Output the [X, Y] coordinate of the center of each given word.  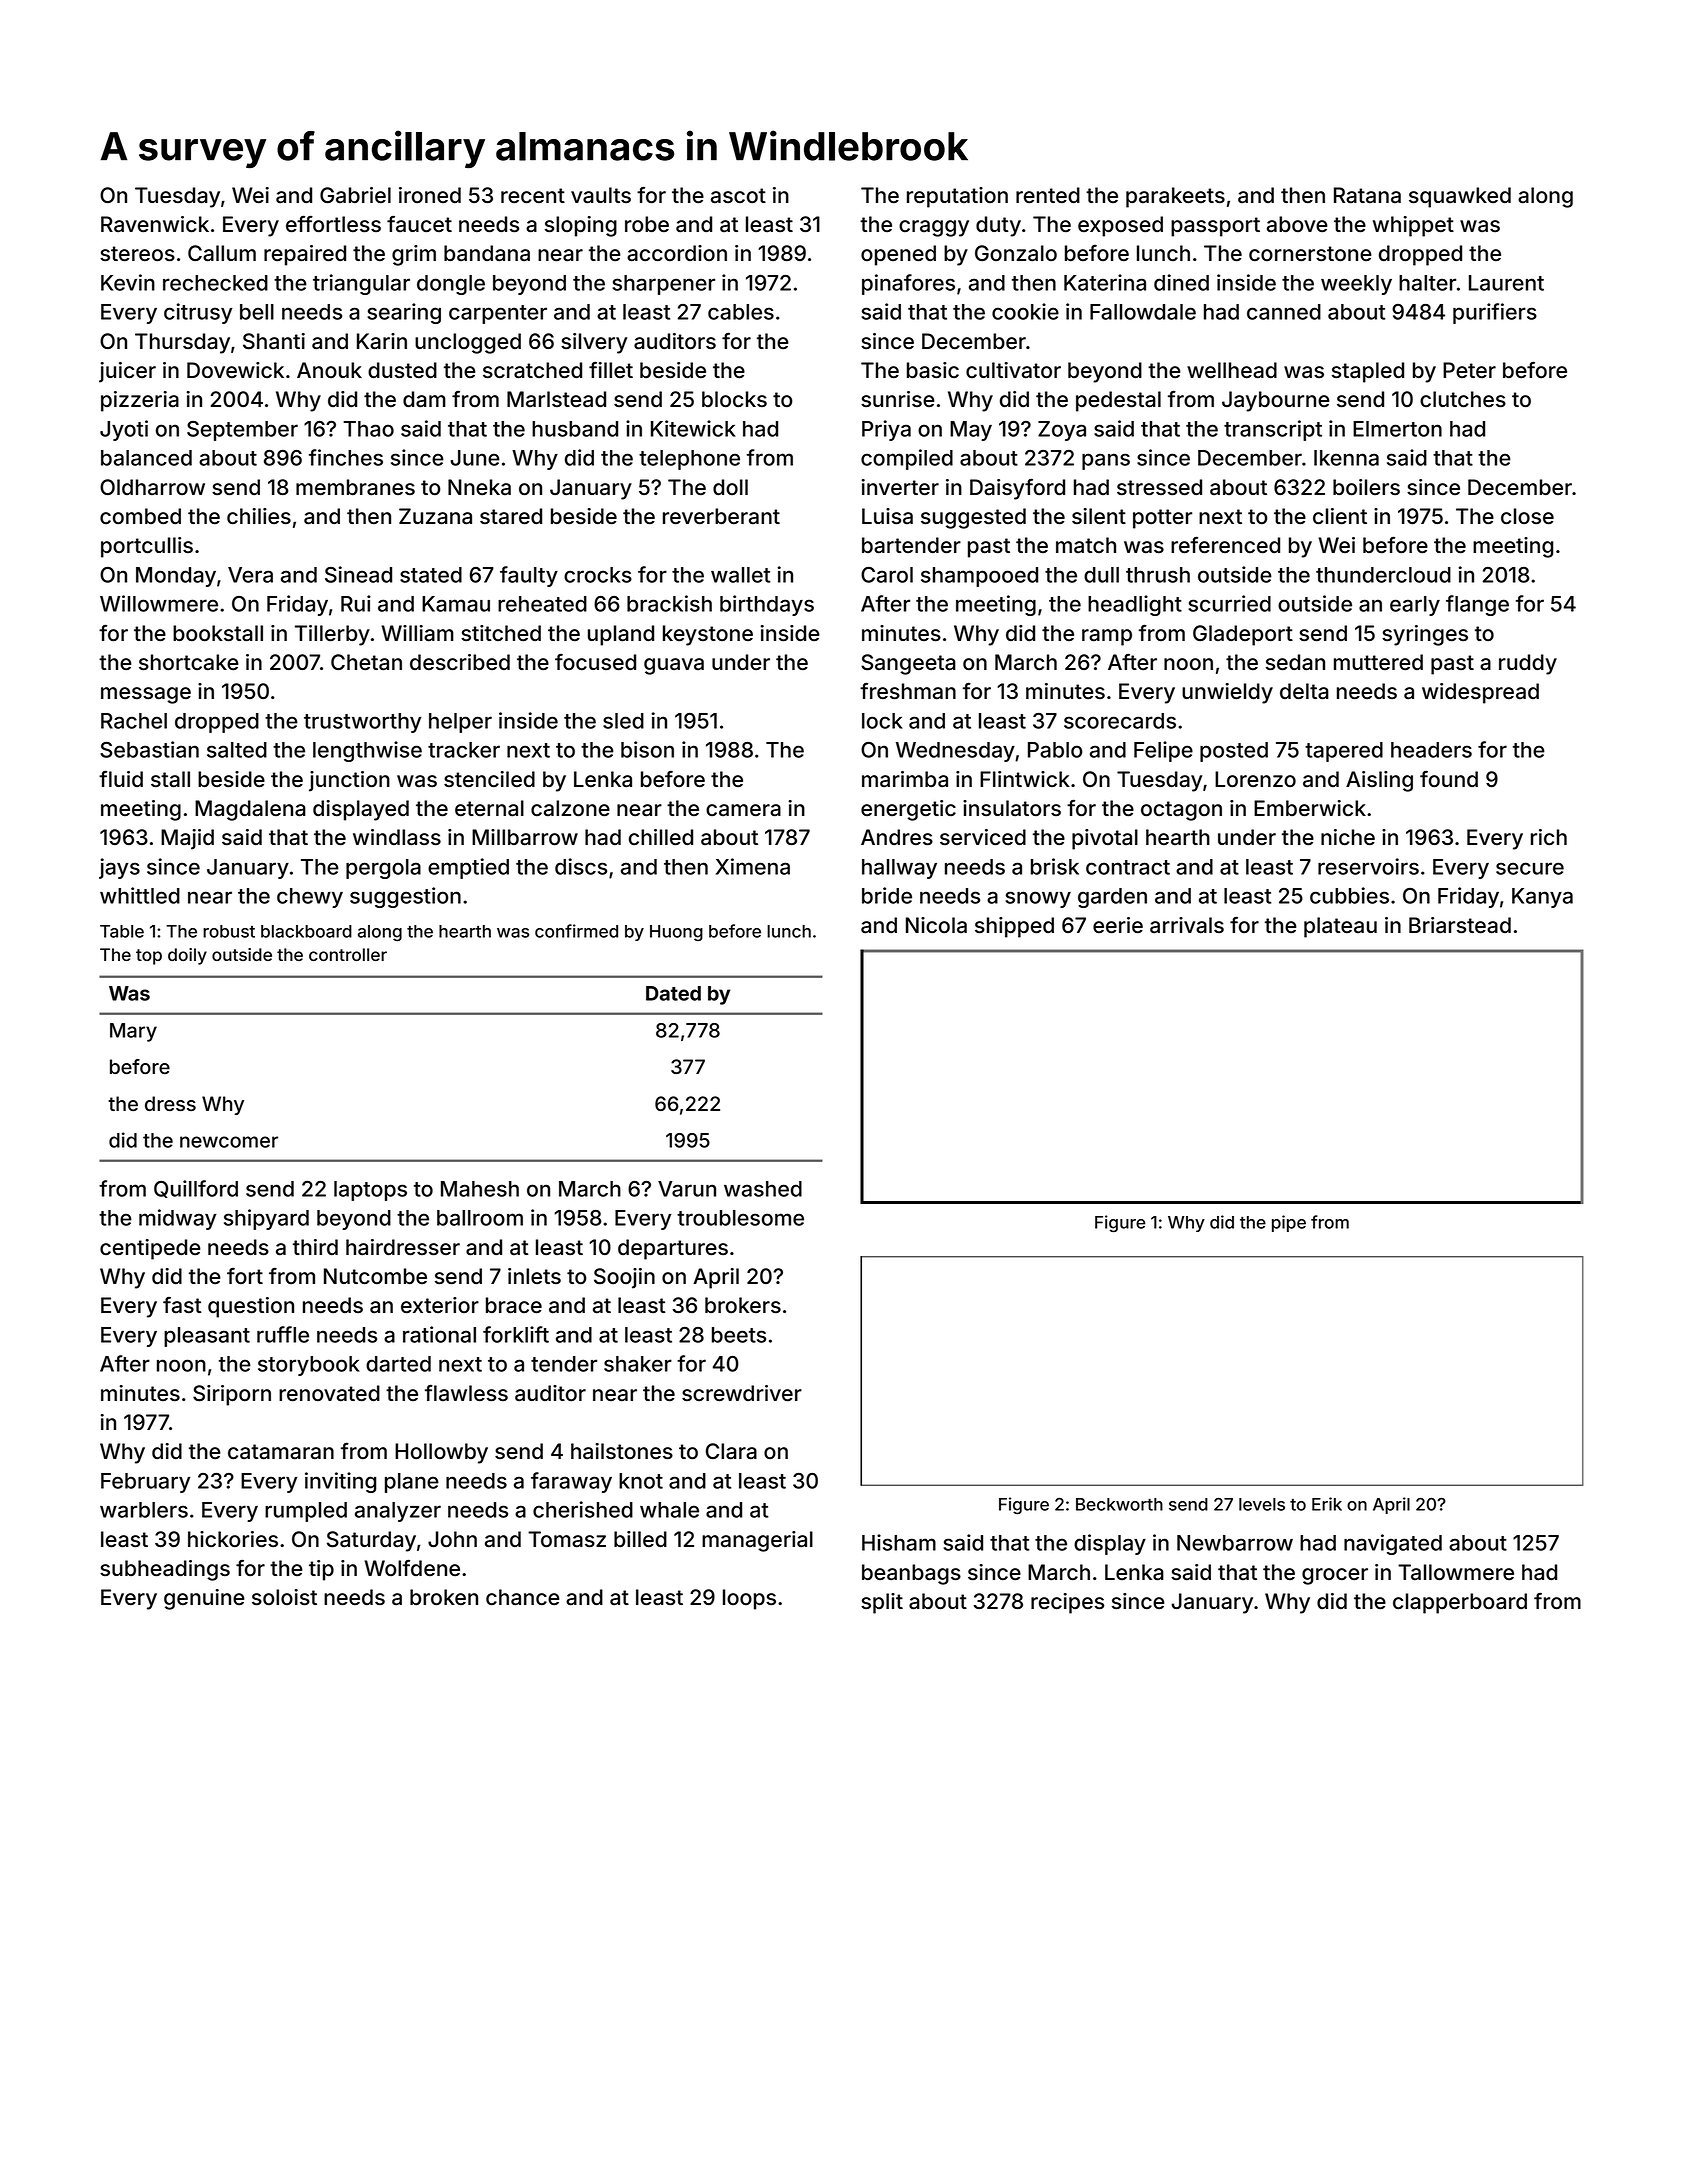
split [882, 1603]
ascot [738, 196]
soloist [284, 1597]
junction [349, 781]
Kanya [1542, 898]
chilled [661, 837]
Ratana [1367, 195]
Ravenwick [155, 224]
